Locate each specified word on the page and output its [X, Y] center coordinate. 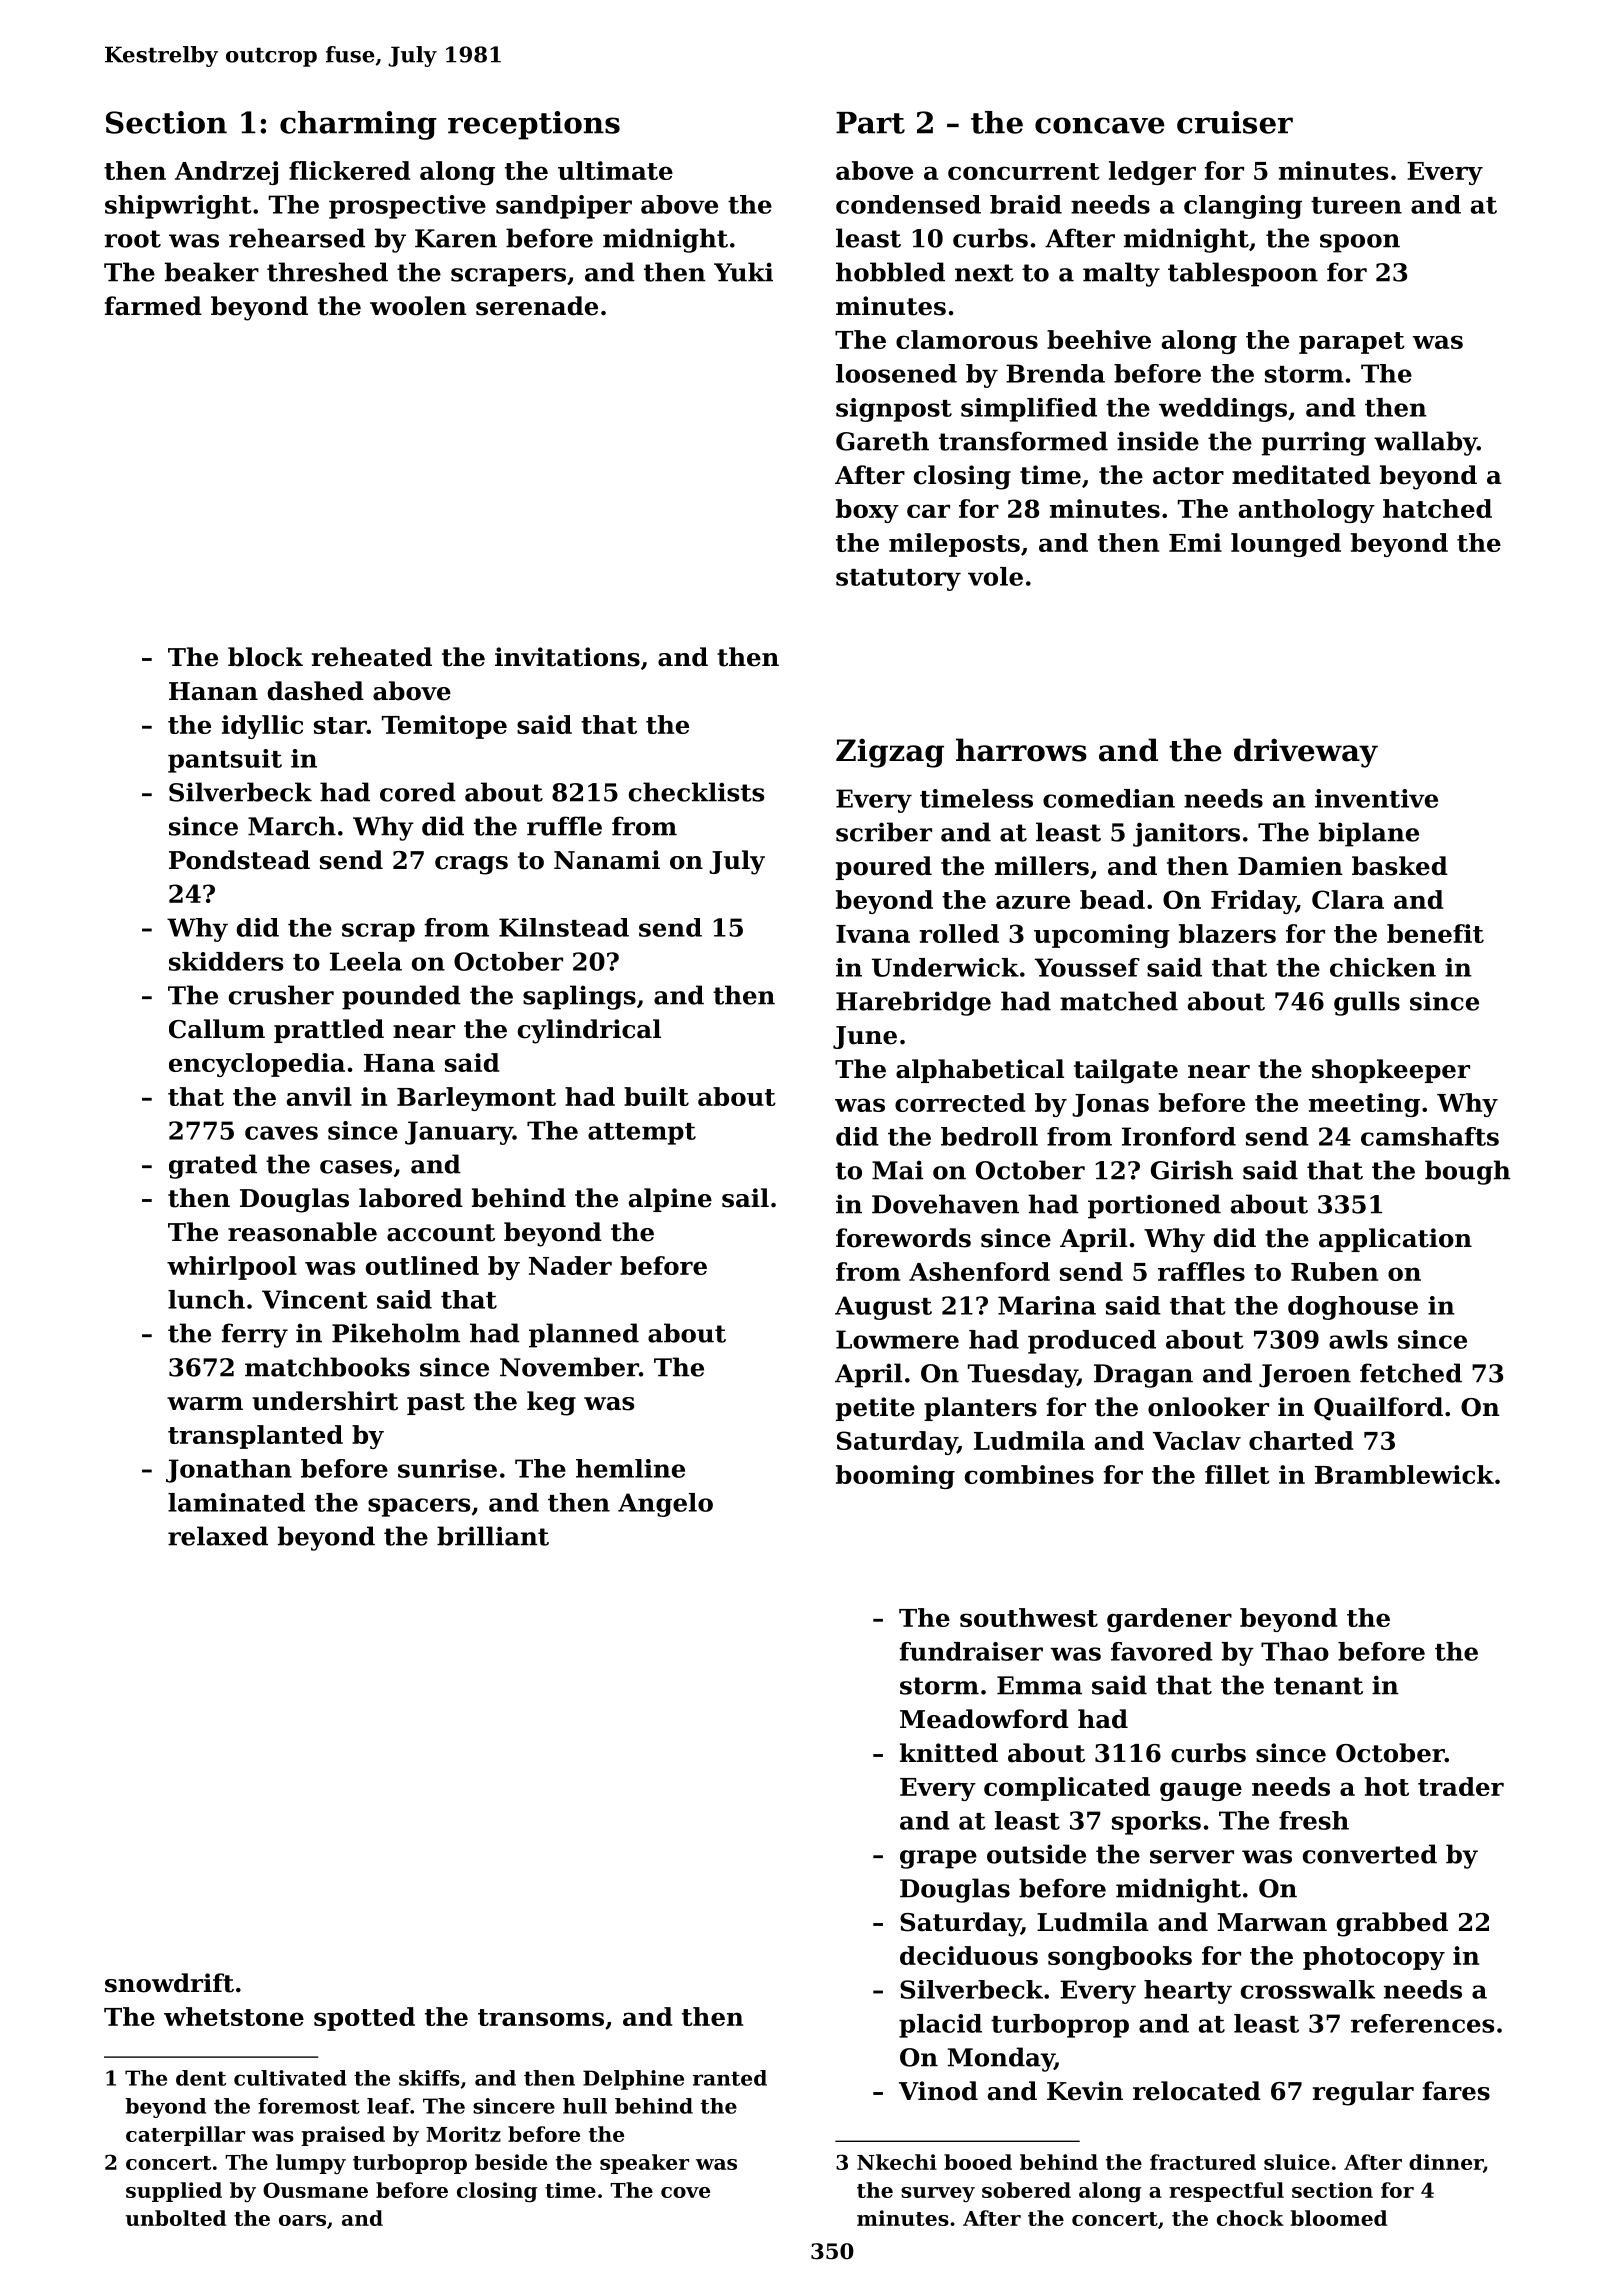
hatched [1437, 508]
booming [895, 1477]
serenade [537, 306]
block [265, 657]
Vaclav [1197, 1440]
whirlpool [232, 1268]
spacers [419, 1507]
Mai [897, 1170]
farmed [153, 306]
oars [302, 2220]
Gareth [882, 441]
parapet [1352, 343]
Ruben [1334, 1271]
